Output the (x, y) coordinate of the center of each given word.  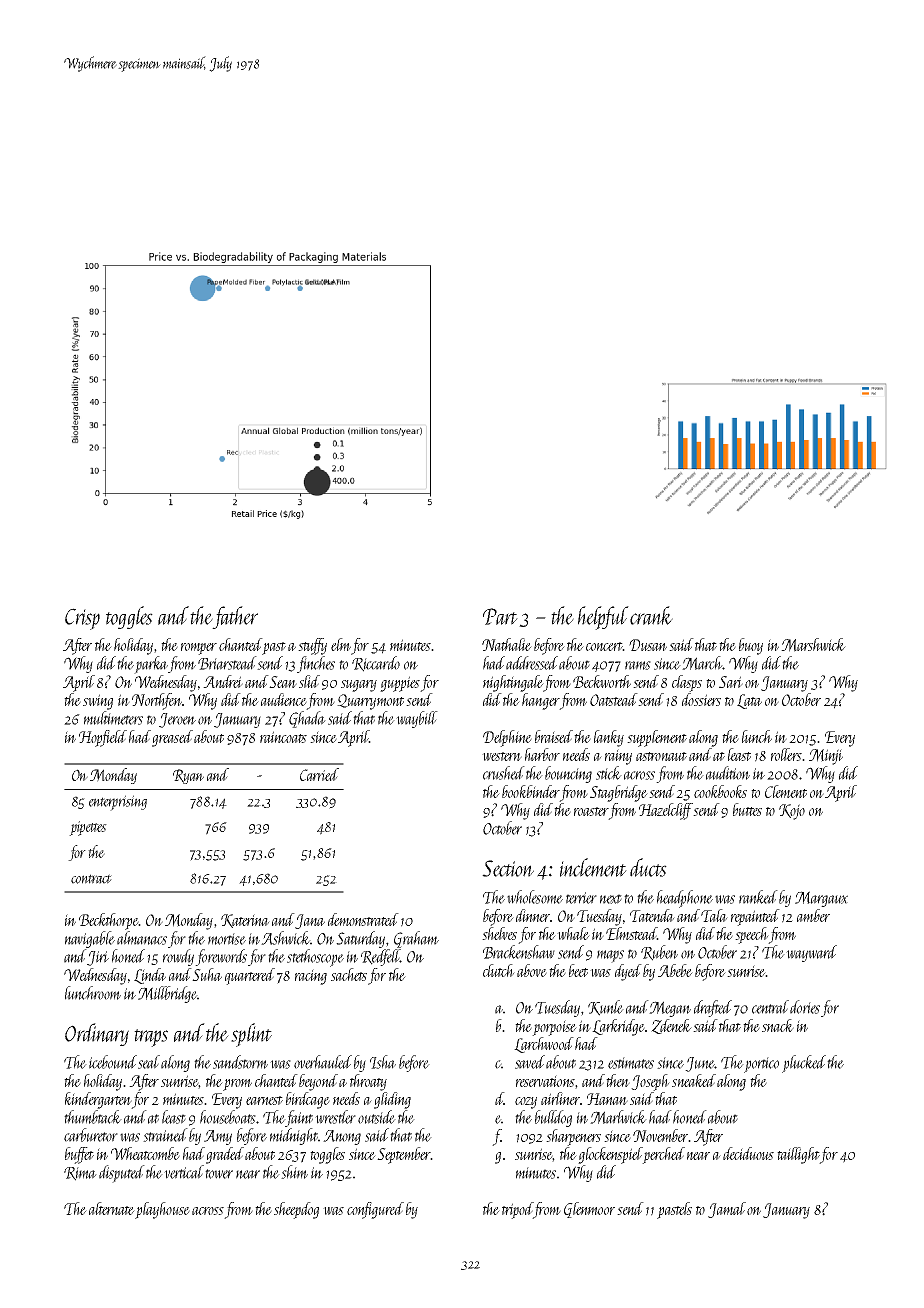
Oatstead (614, 699)
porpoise (554, 1028)
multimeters (113, 718)
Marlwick (618, 1117)
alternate (112, 1208)
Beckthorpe (108, 921)
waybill (417, 719)
